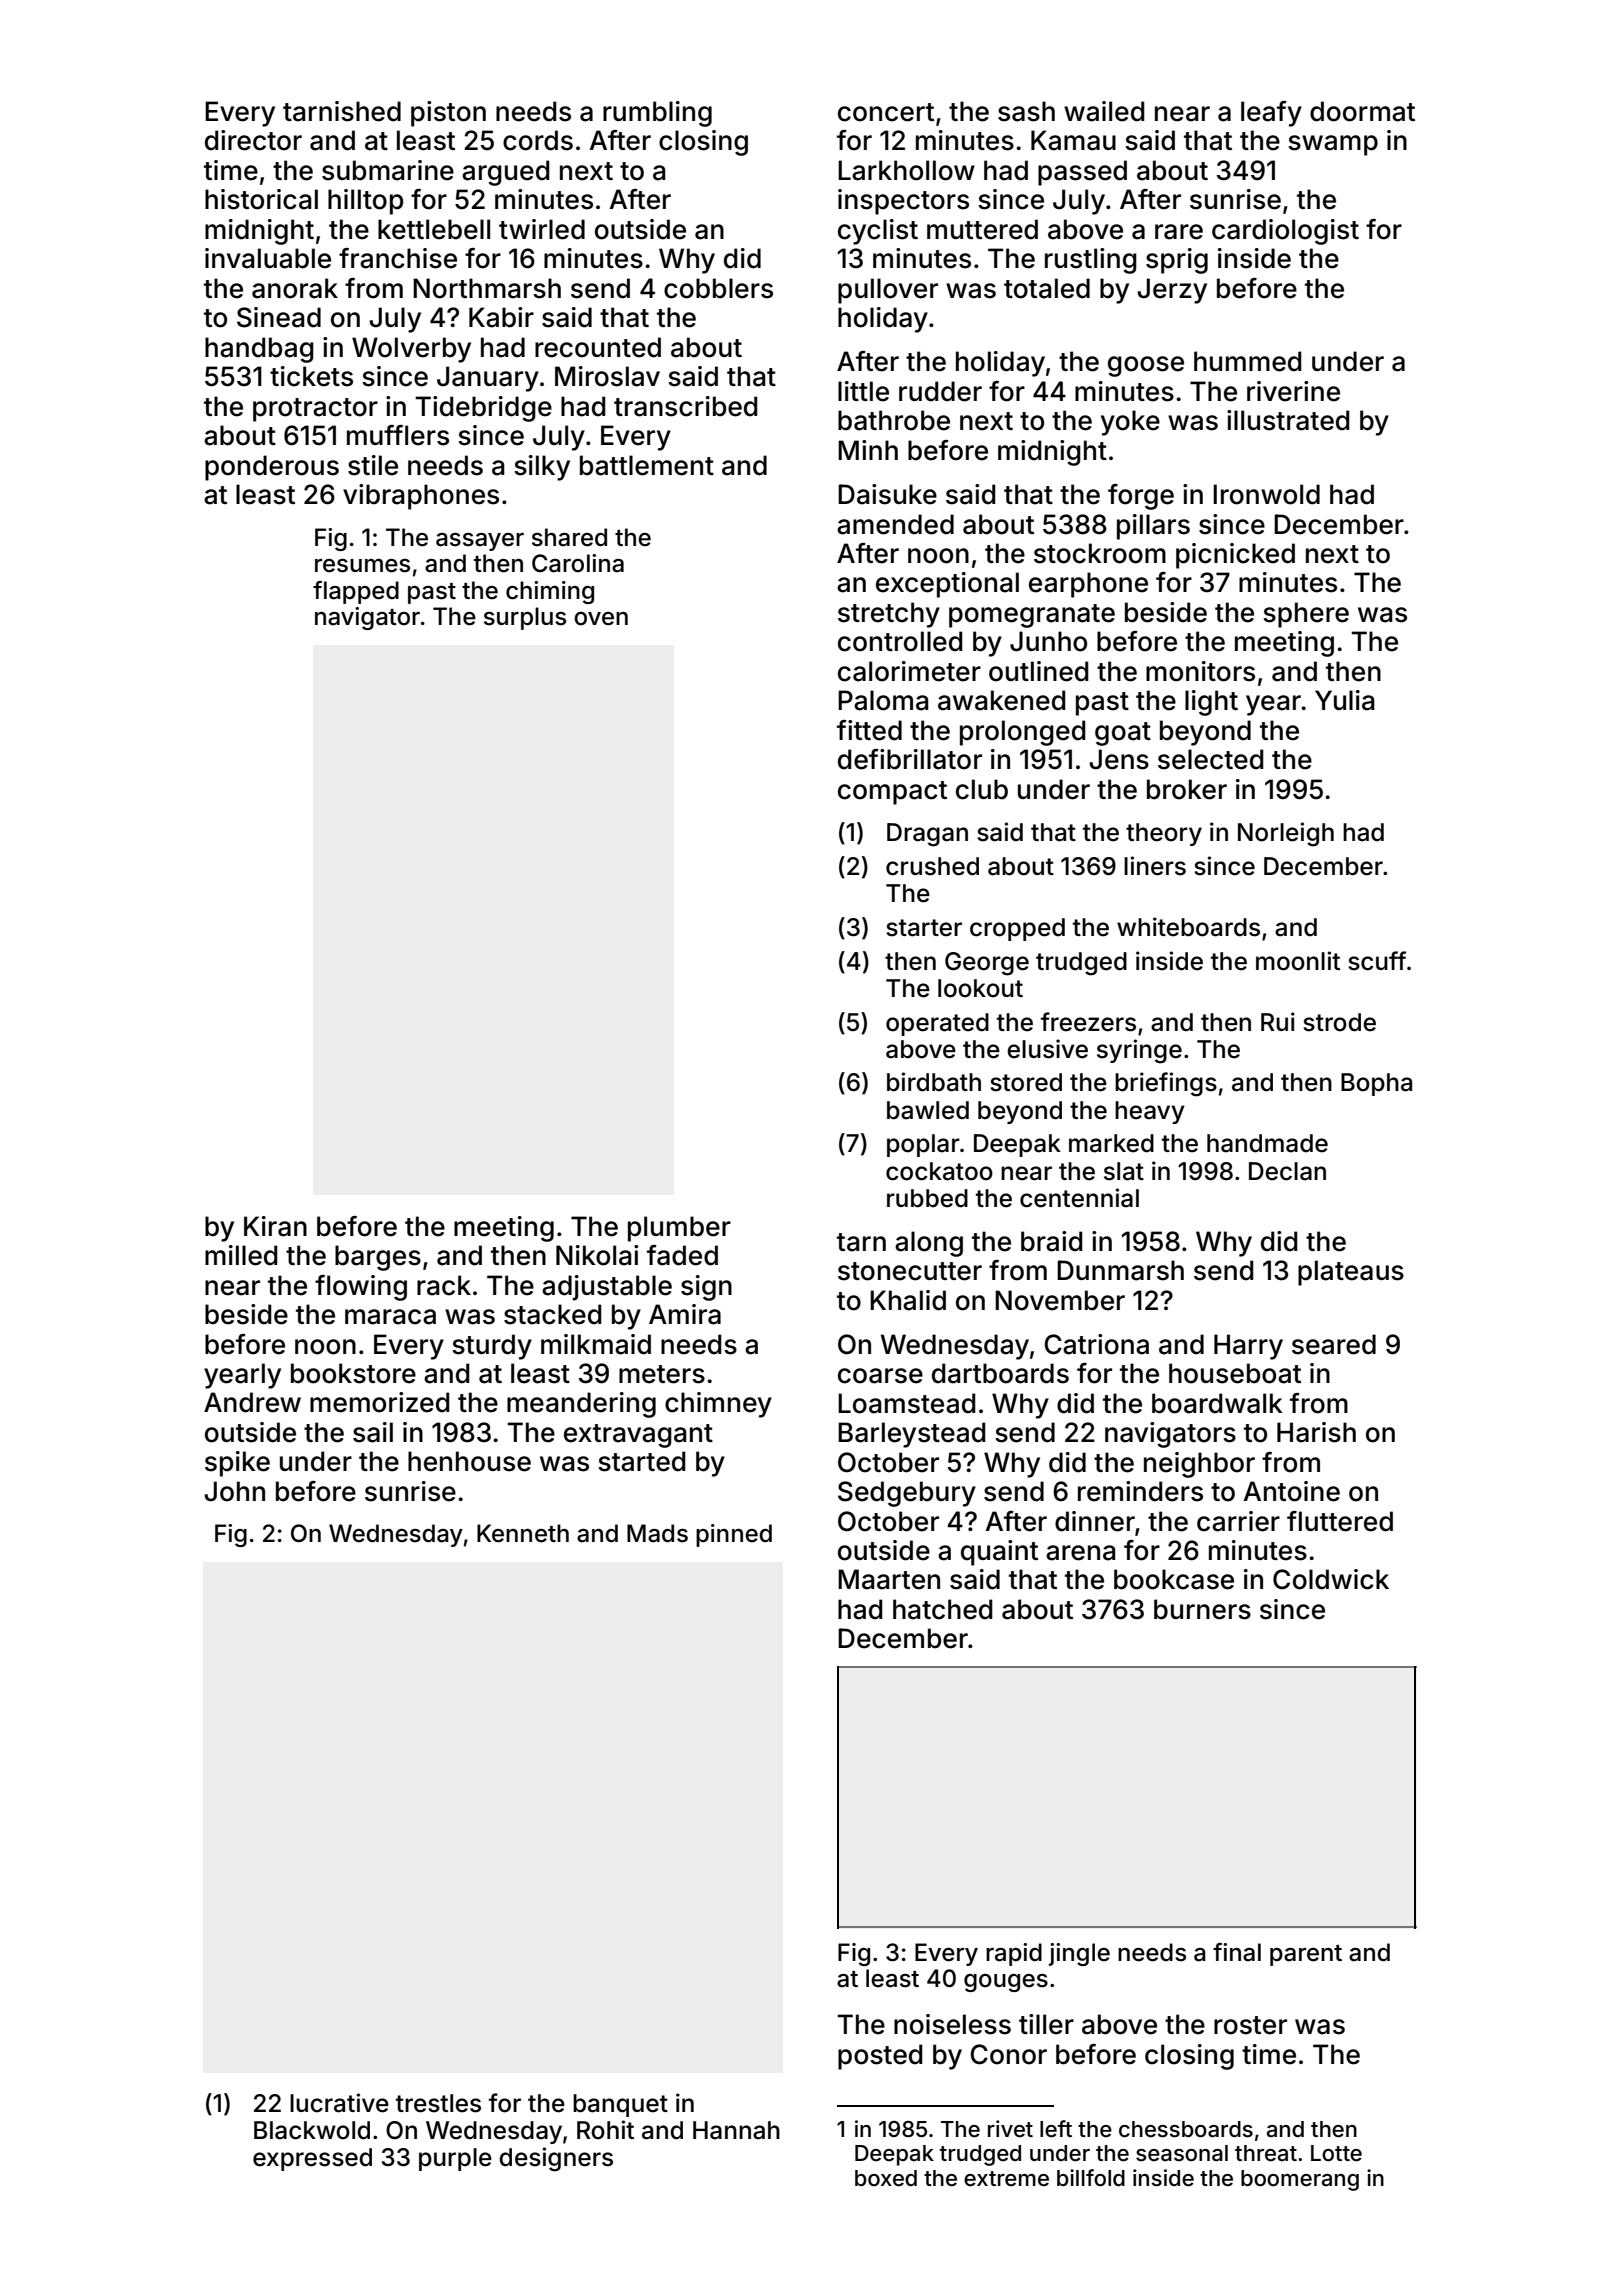 This image has height=2292, width=1620. I want to click on starter, so click(924, 928).
